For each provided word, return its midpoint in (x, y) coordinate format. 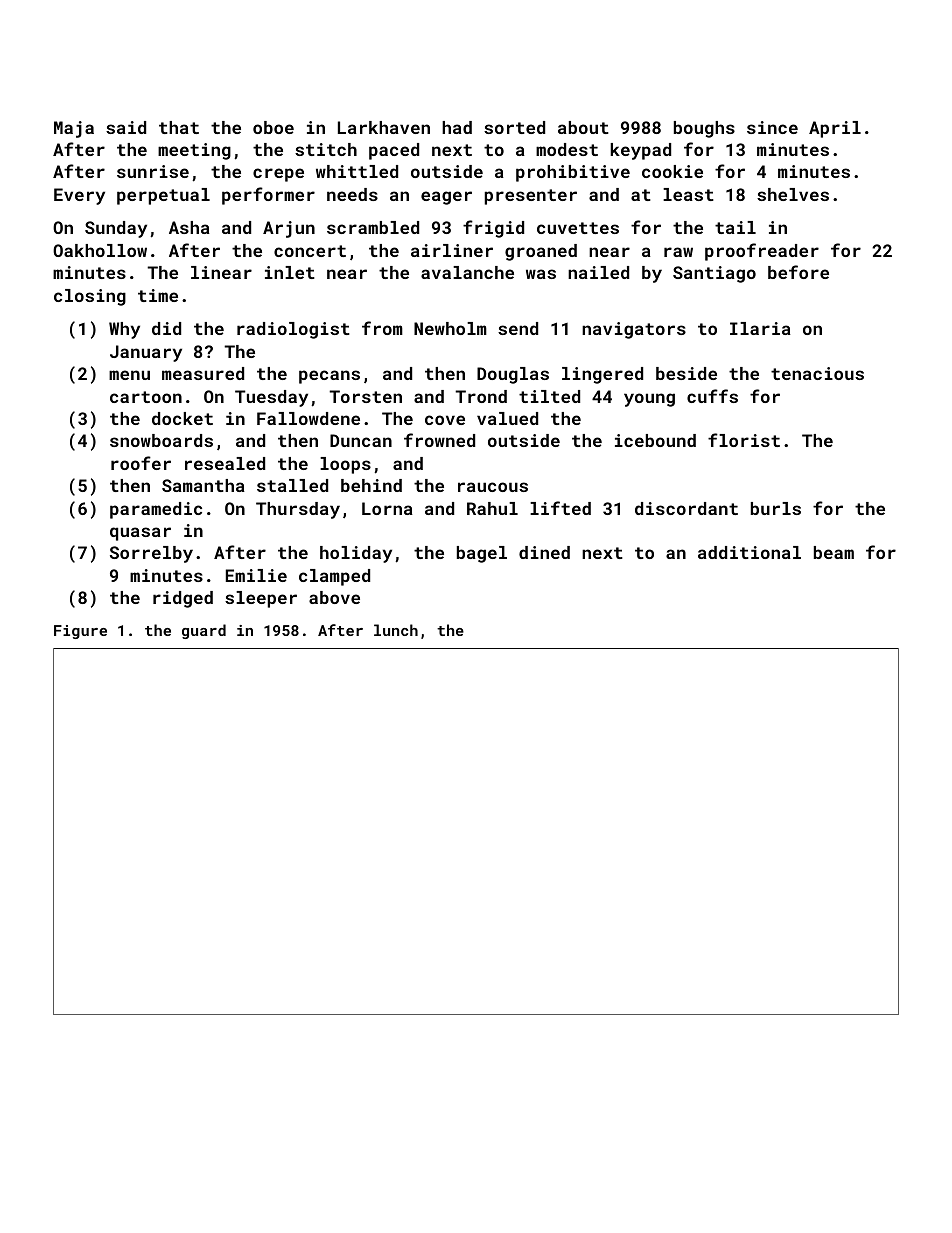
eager (446, 198)
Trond (481, 396)
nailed (598, 272)
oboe (273, 127)
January (146, 353)
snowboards (161, 440)
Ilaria (760, 328)
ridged (183, 599)
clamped (334, 577)
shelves (793, 194)
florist (744, 440)
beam (834, 552)
